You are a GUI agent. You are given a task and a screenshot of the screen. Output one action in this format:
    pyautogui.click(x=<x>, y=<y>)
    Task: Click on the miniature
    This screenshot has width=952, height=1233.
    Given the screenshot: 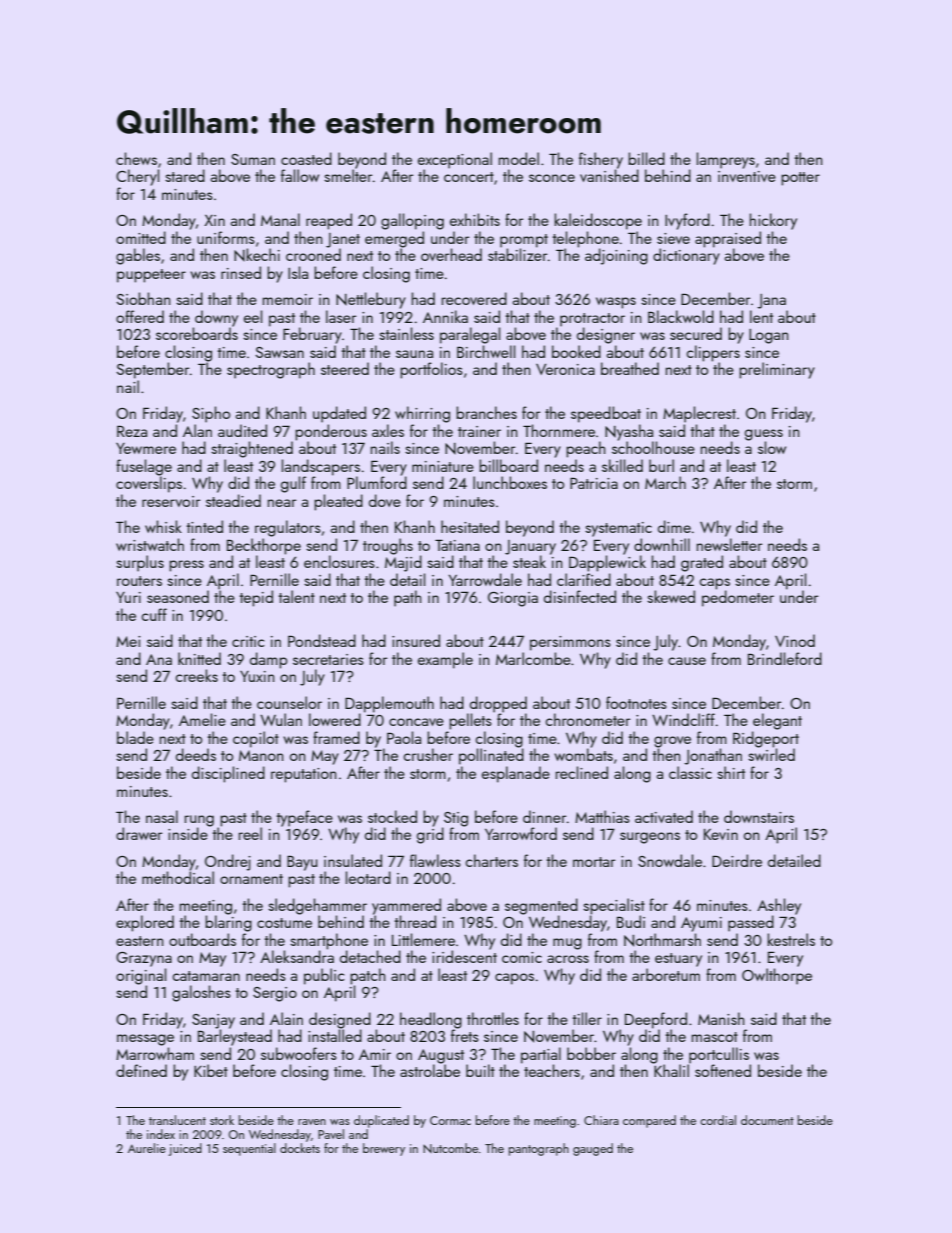 What is the action you would take?
    pyautogui.click(x=443, y=466)
